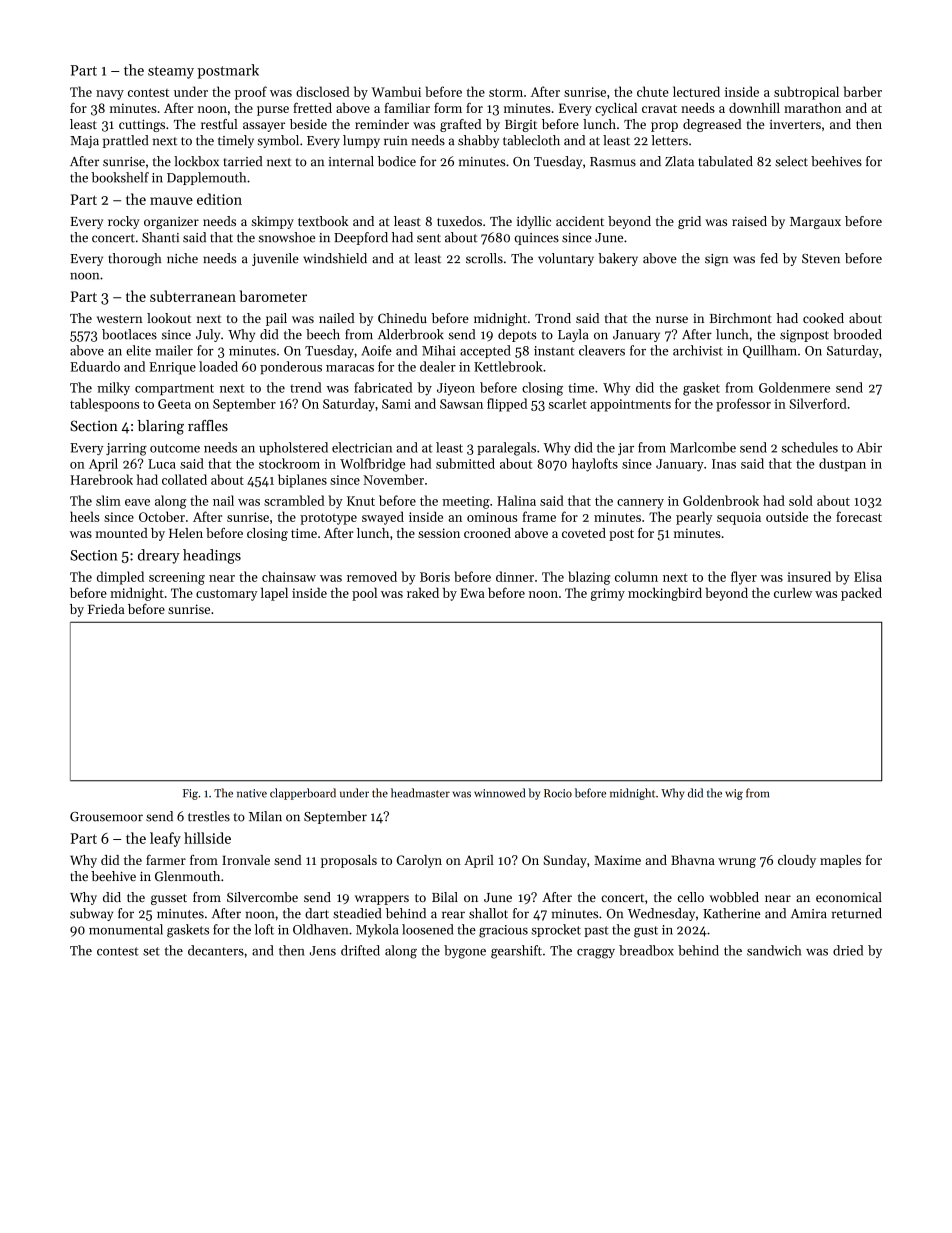  Describe the element at coordinates (793, 593) in the screenshot. I see `curlew` at that location.
